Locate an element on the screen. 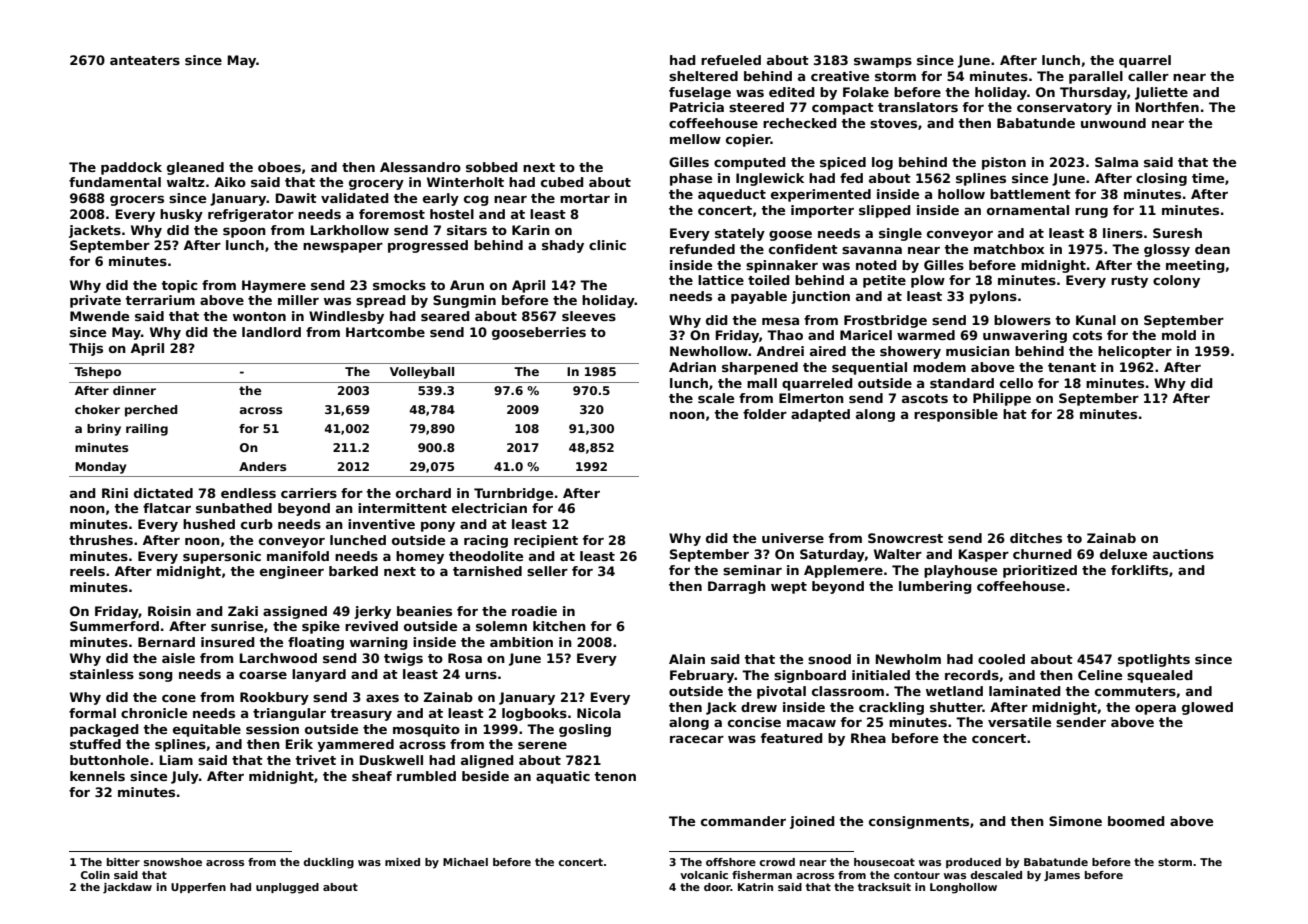  conservatory is located at coordinates (1064, 109).
